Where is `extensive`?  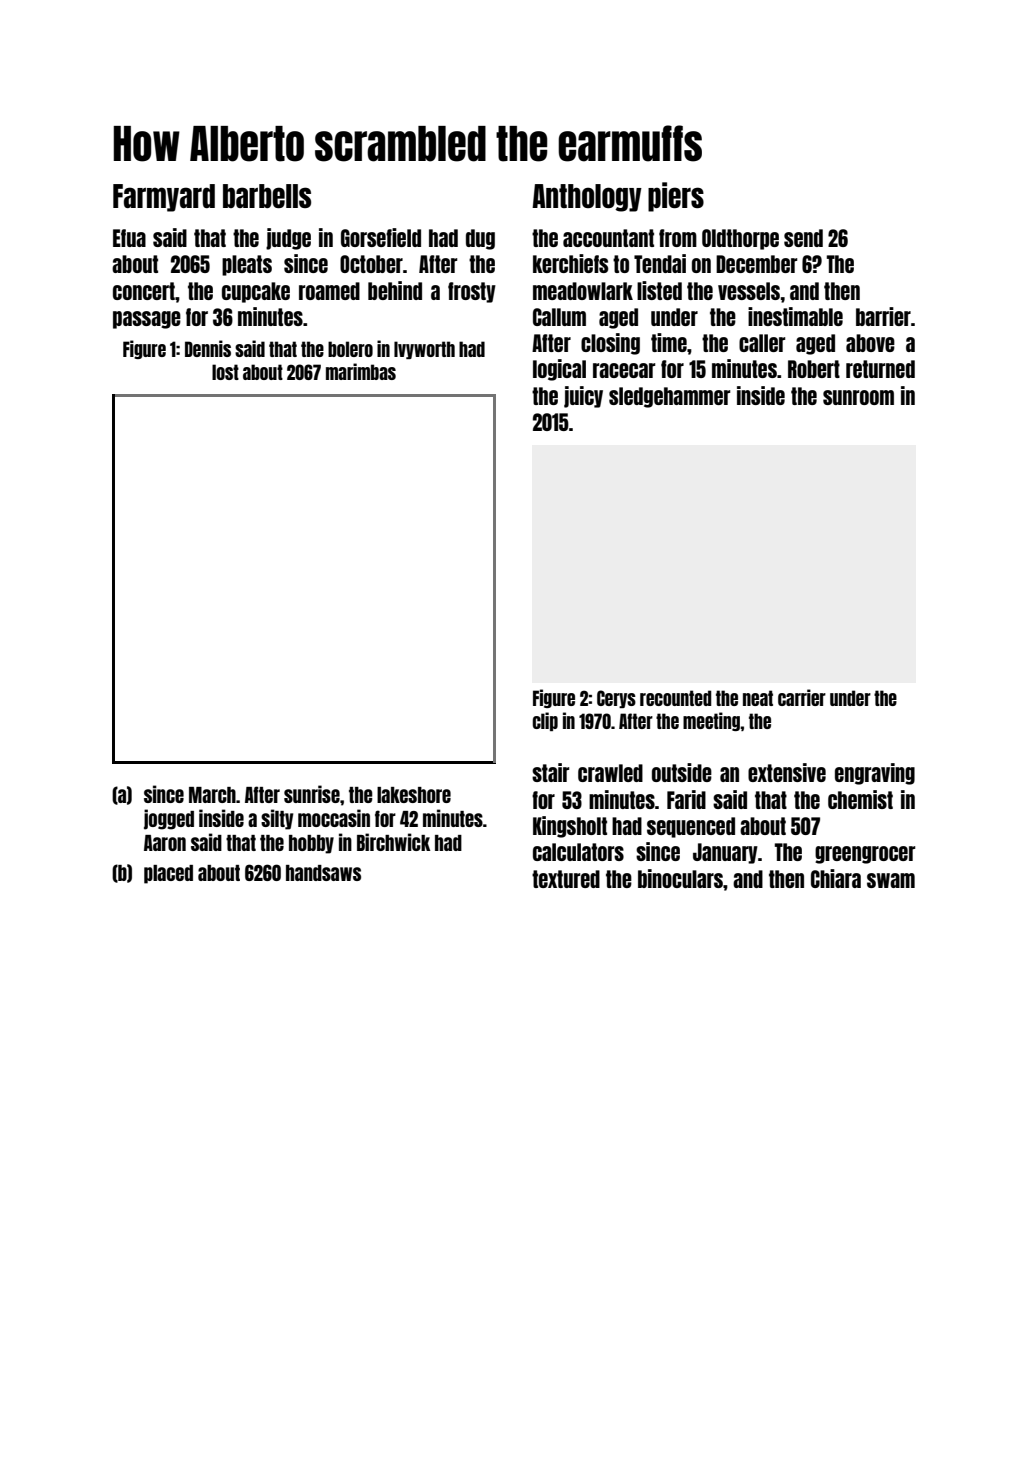 extensive is located at coordinates (787, 772).
